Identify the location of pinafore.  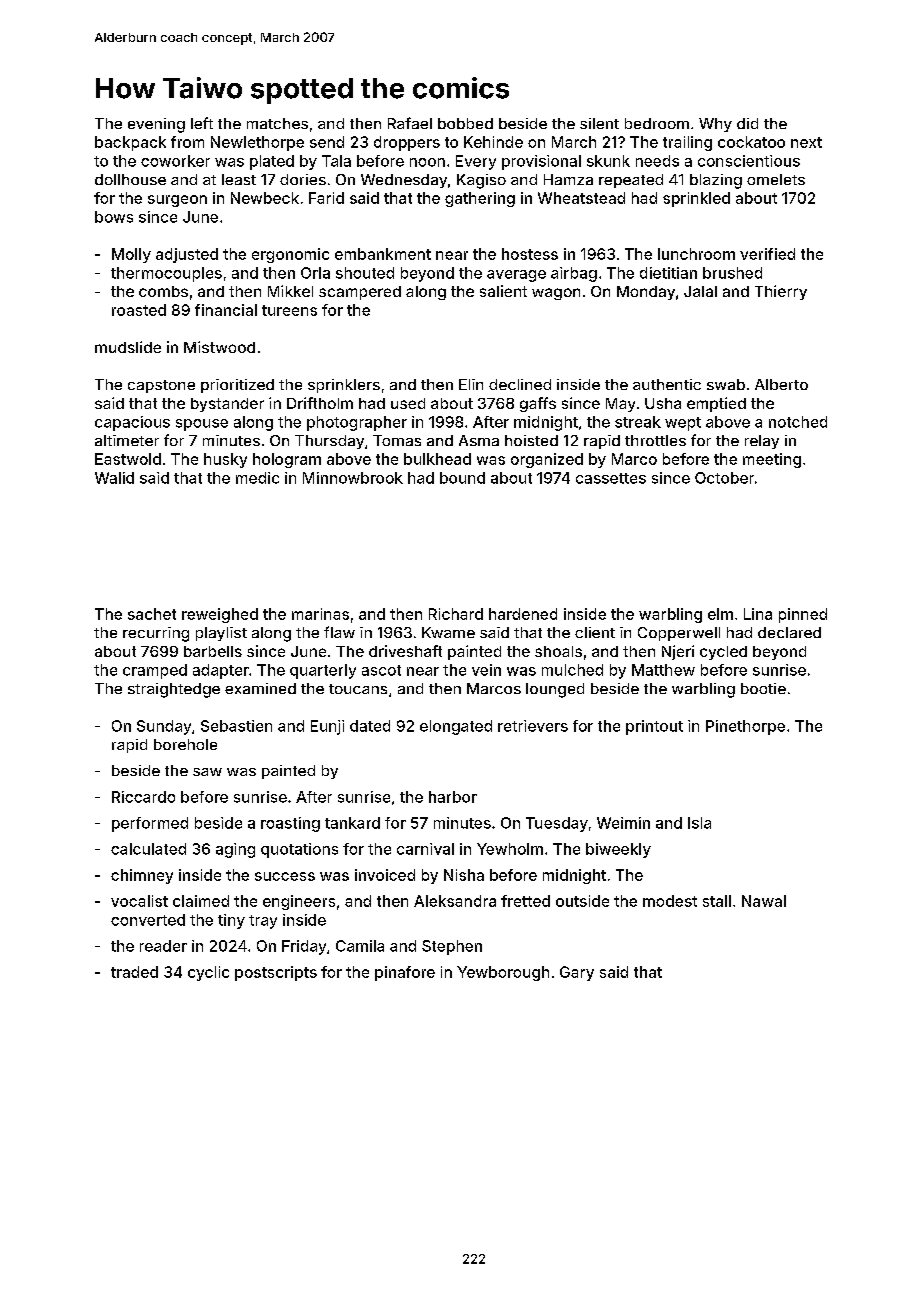
(405, 973).
